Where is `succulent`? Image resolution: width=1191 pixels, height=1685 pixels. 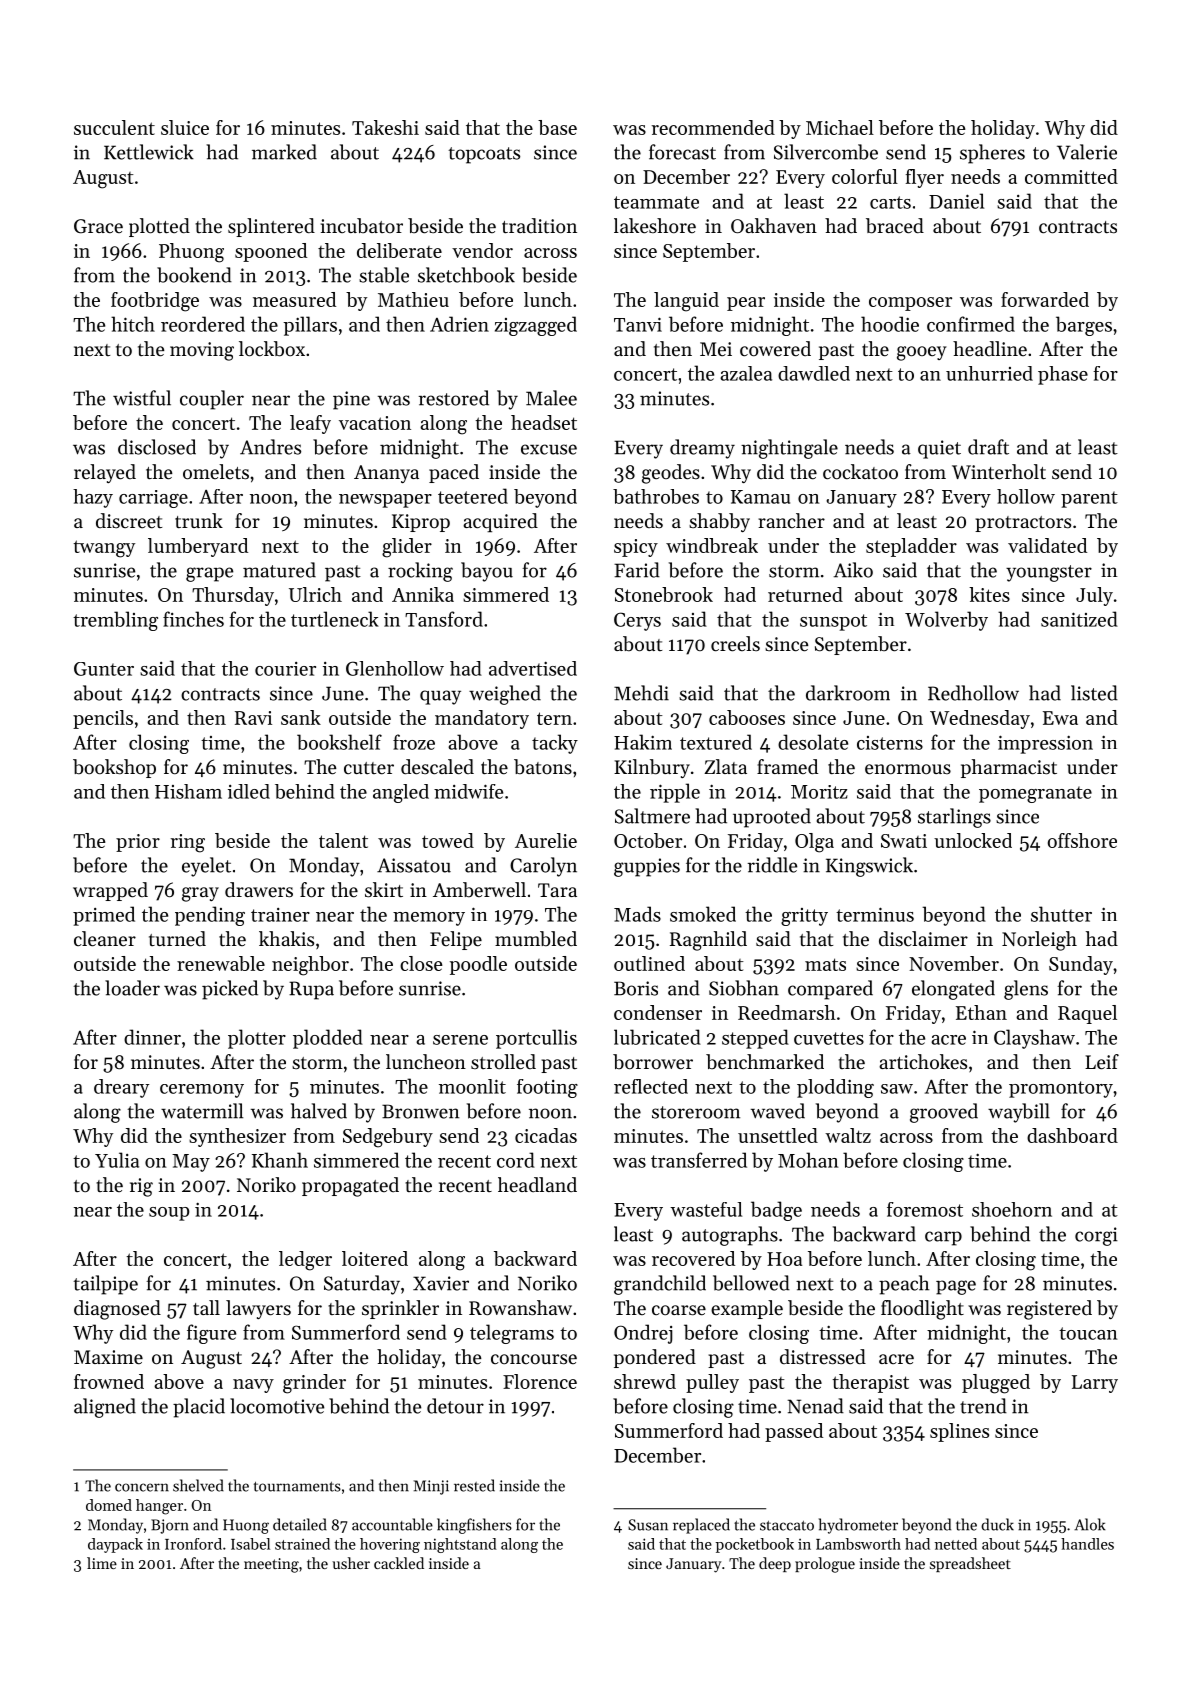
succulent is located at coordinates (114, 127).
